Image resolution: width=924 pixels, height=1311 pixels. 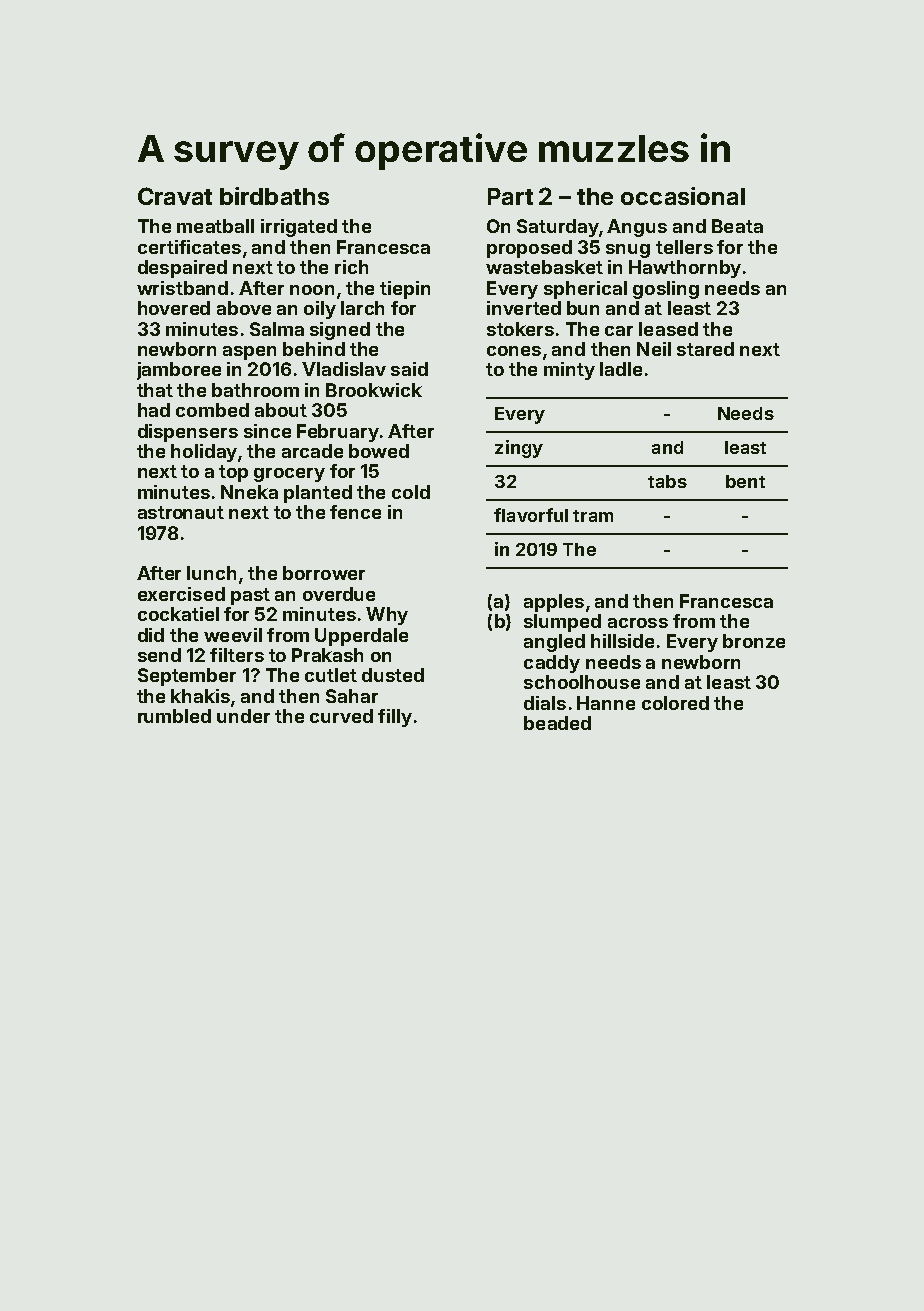 What do you see at coordinates (668, 329) in the document?
I see `leased` at bounding box center [668, 329].
